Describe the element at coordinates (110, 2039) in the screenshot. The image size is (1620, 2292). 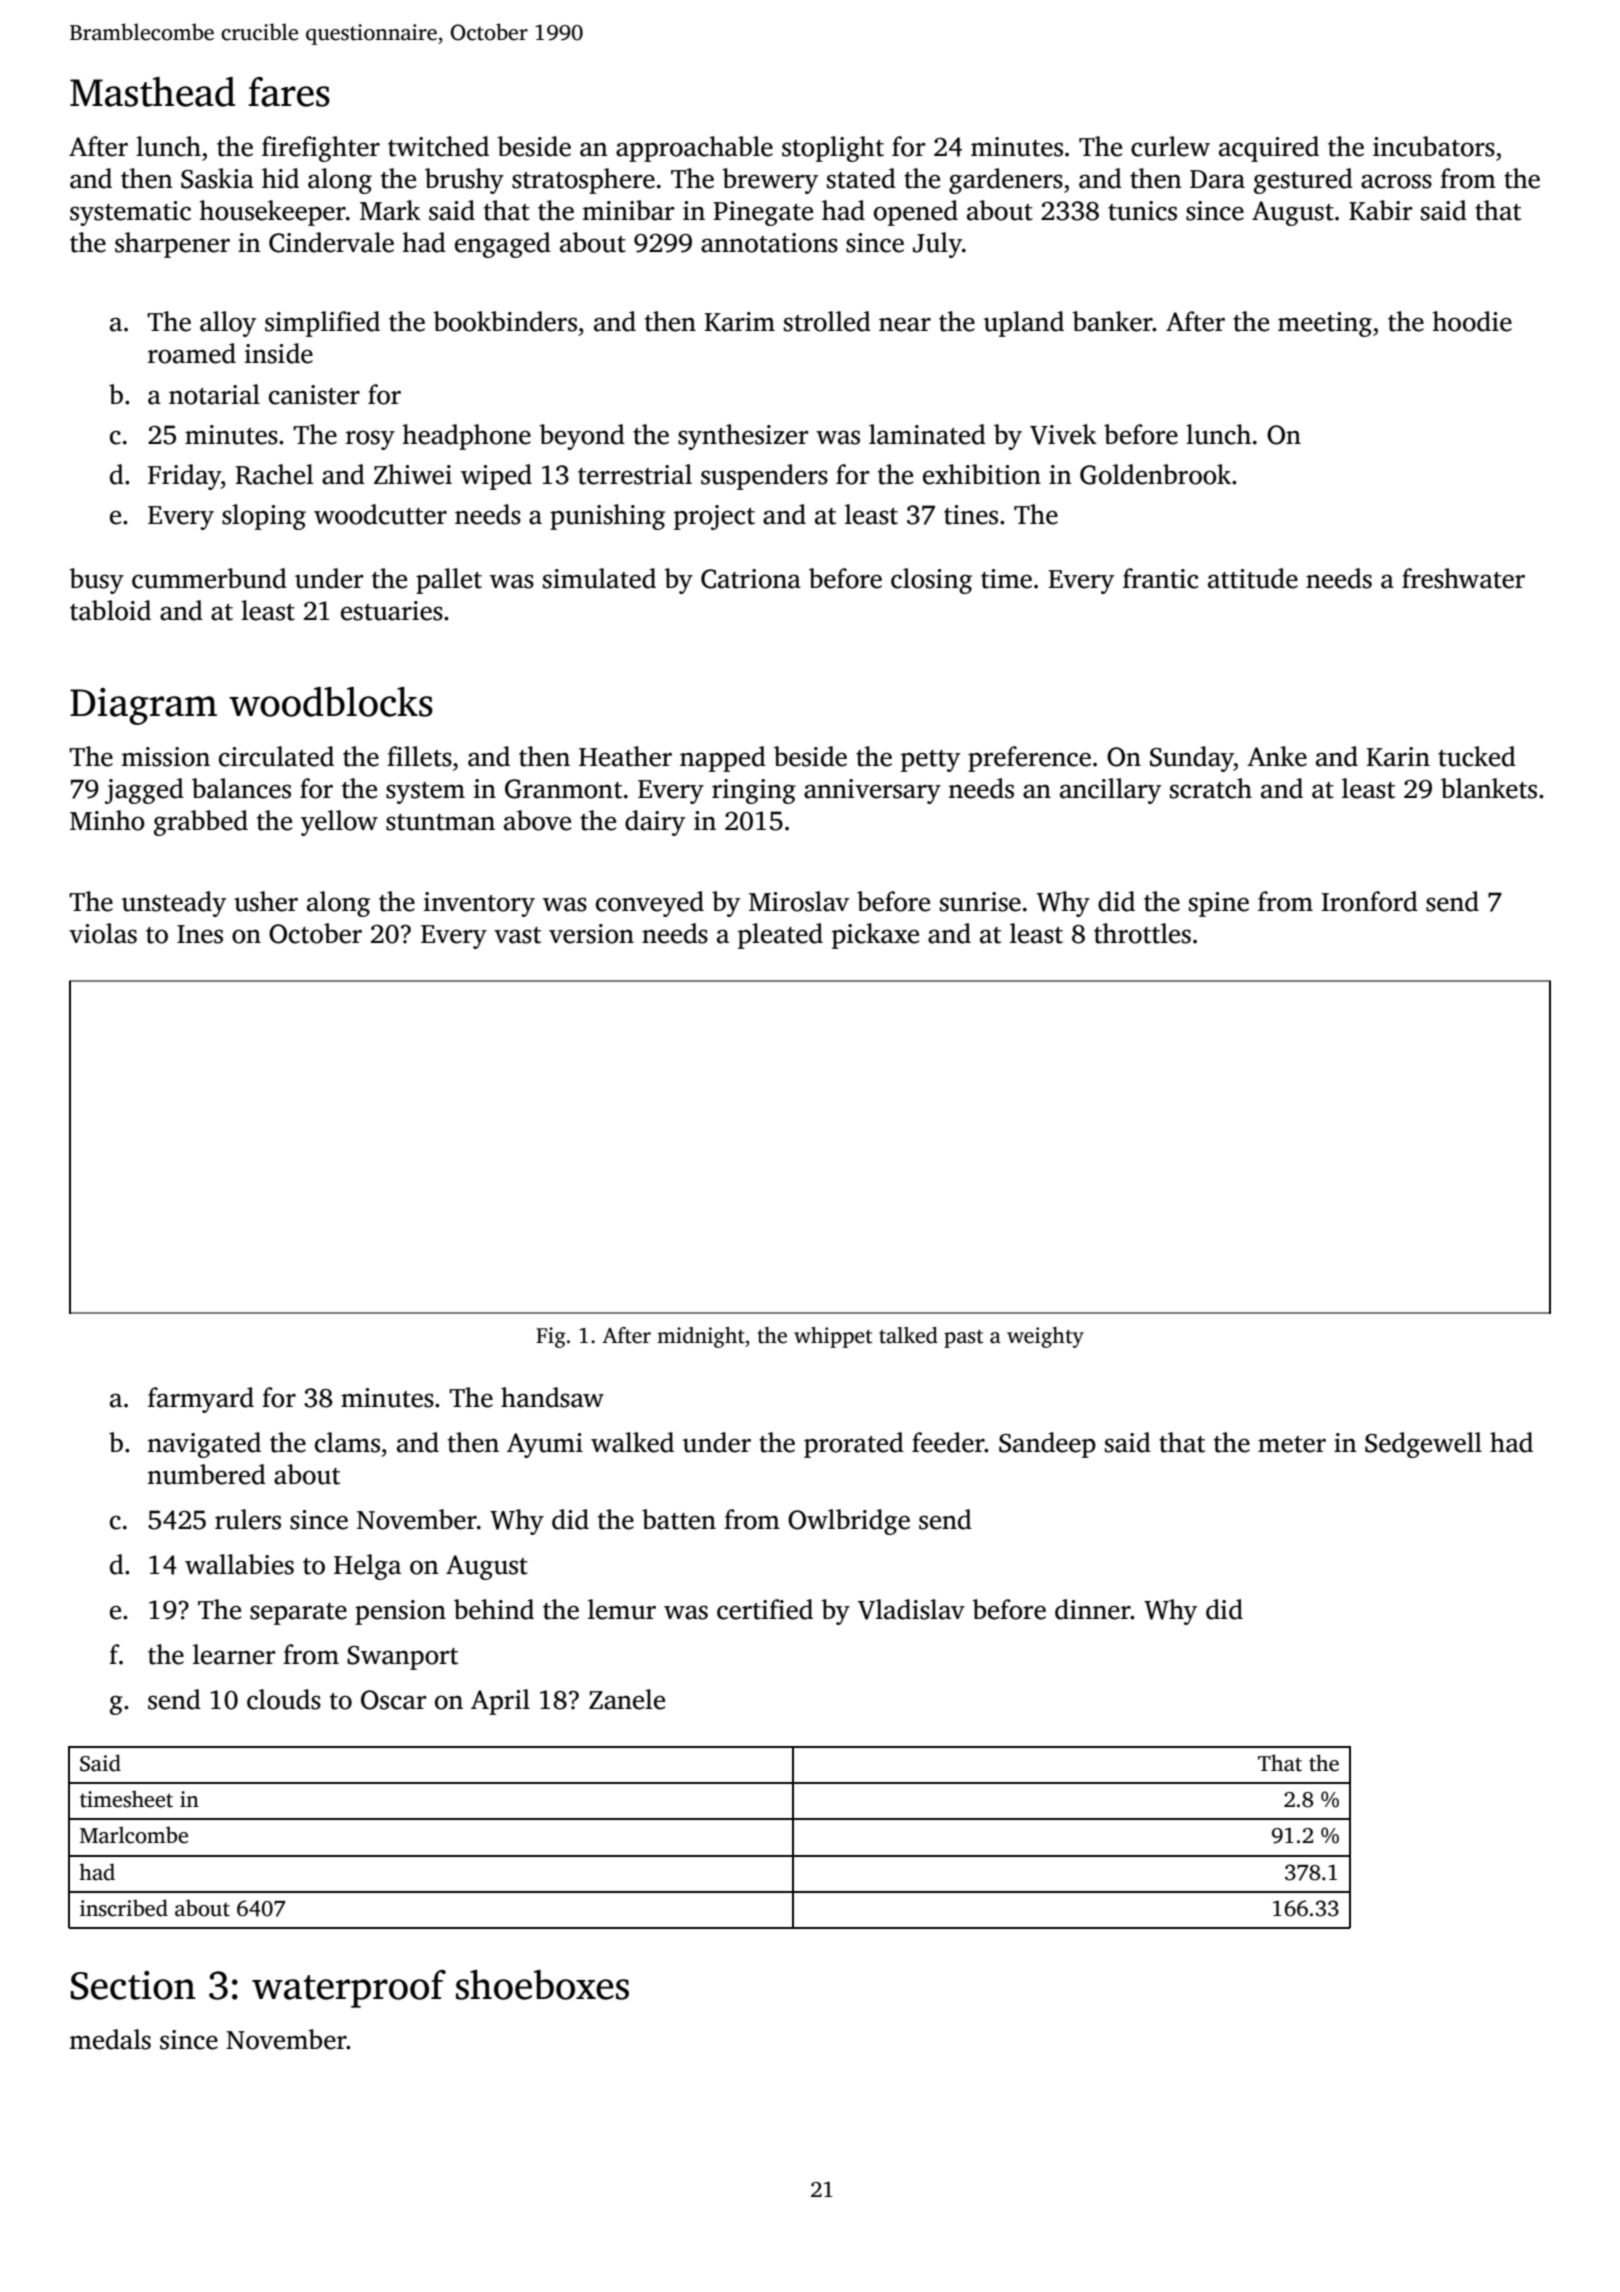
I see `medals` at that location.
